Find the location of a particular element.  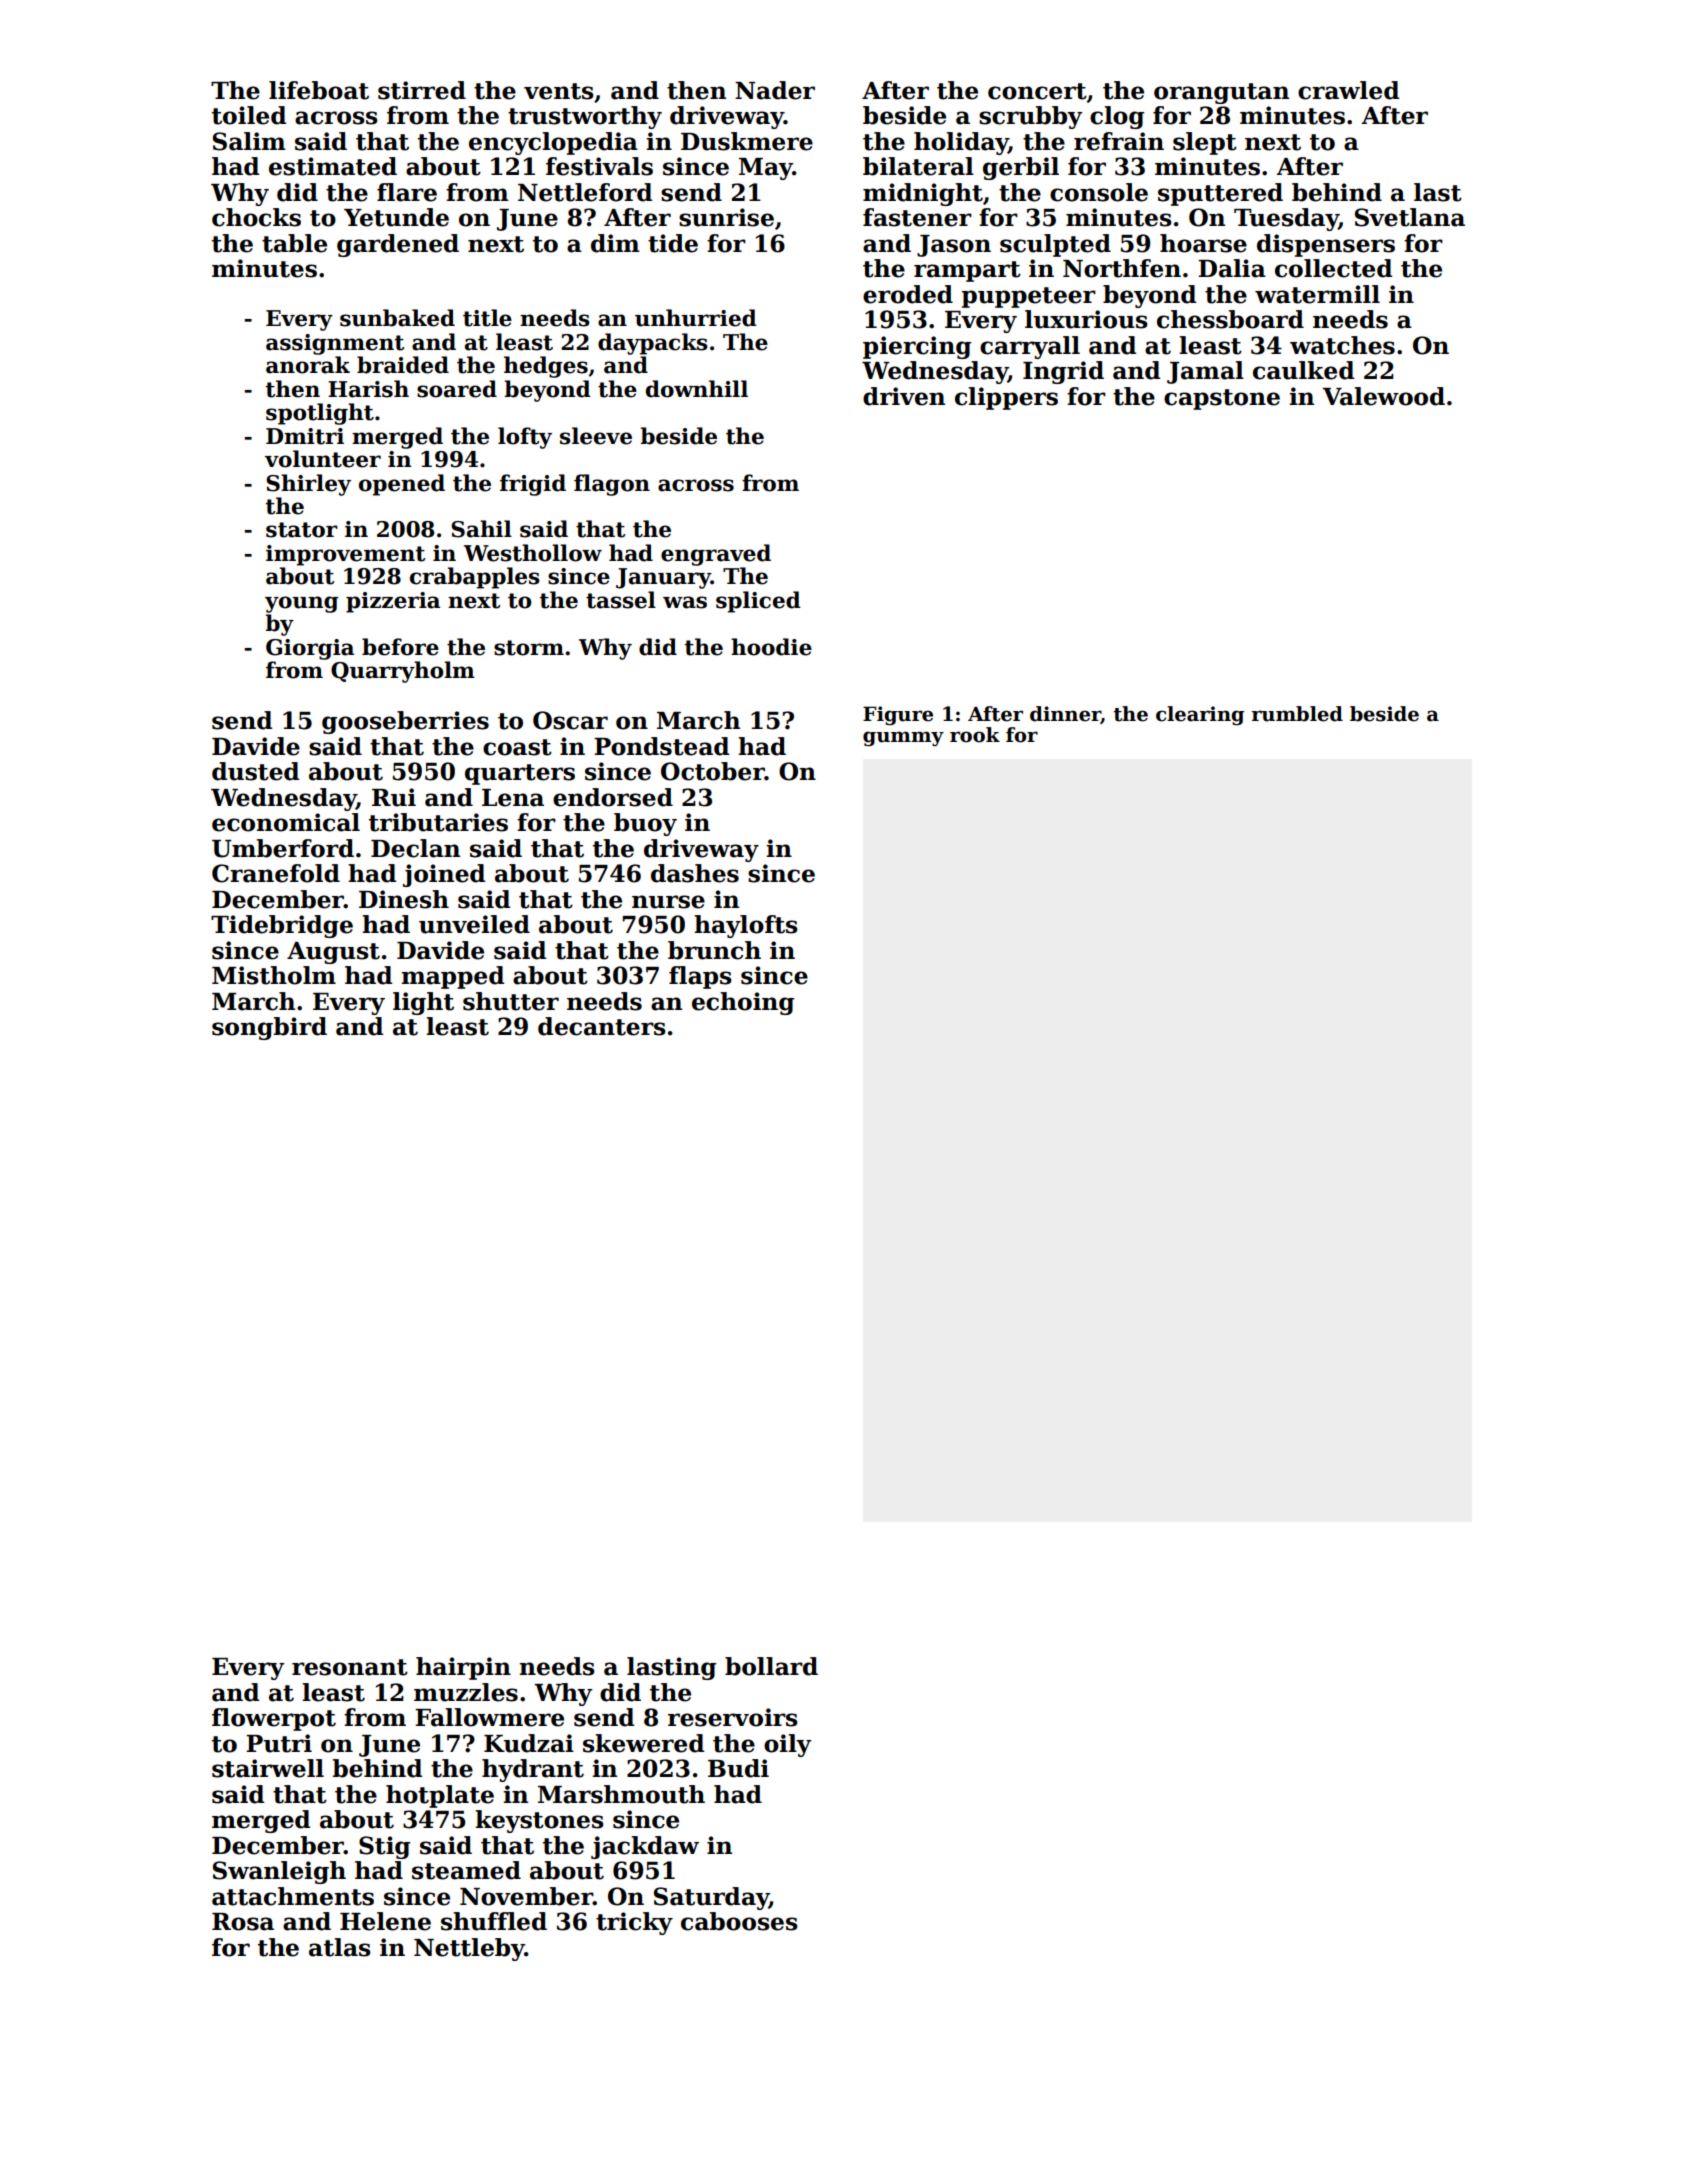

rumbled is located at coordinates (1297, 714).
